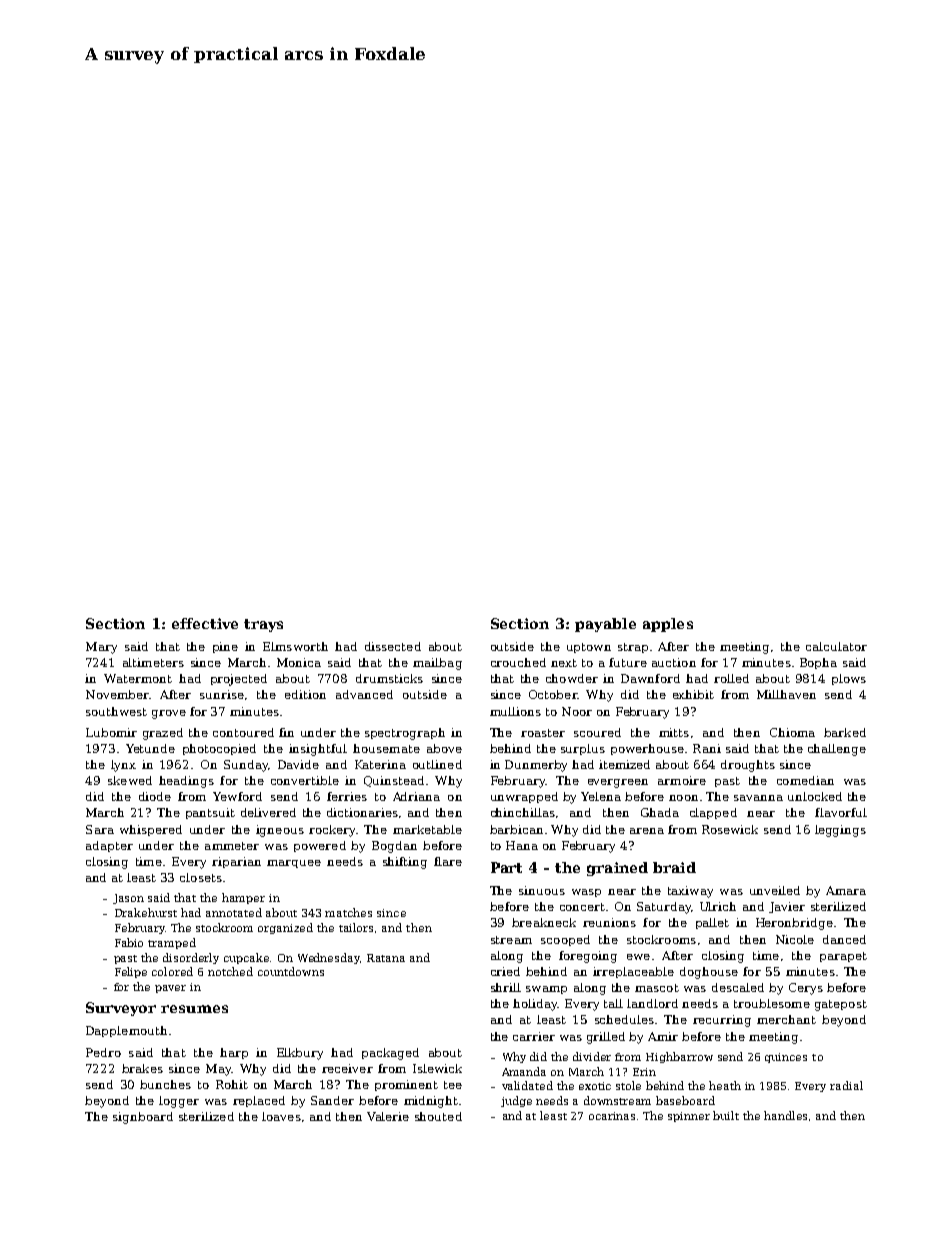  I want to click on Dunmerby, so click(536, 766).
